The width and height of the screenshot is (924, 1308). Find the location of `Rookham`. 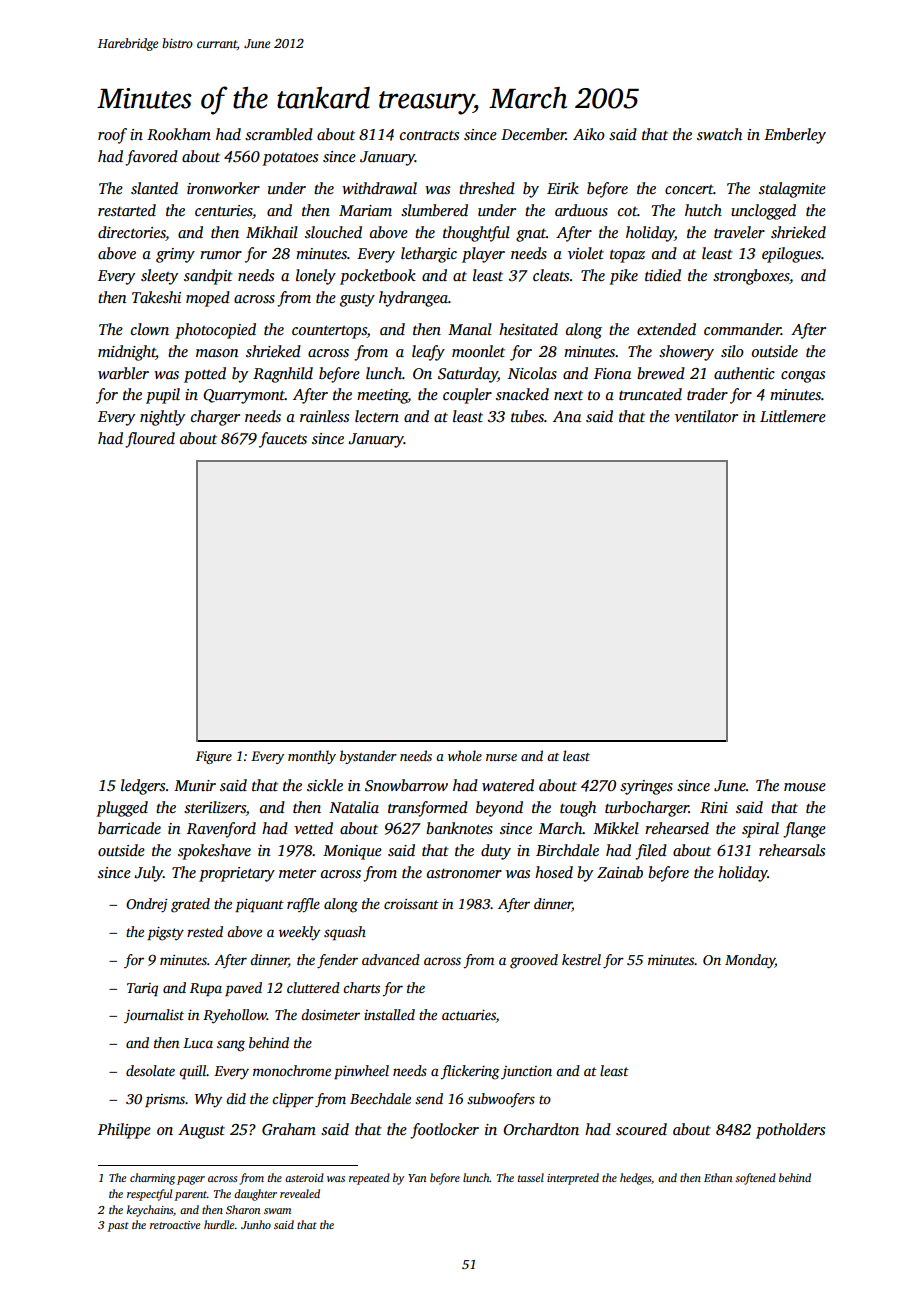

Rookham is located at coordinates (179, 134).
